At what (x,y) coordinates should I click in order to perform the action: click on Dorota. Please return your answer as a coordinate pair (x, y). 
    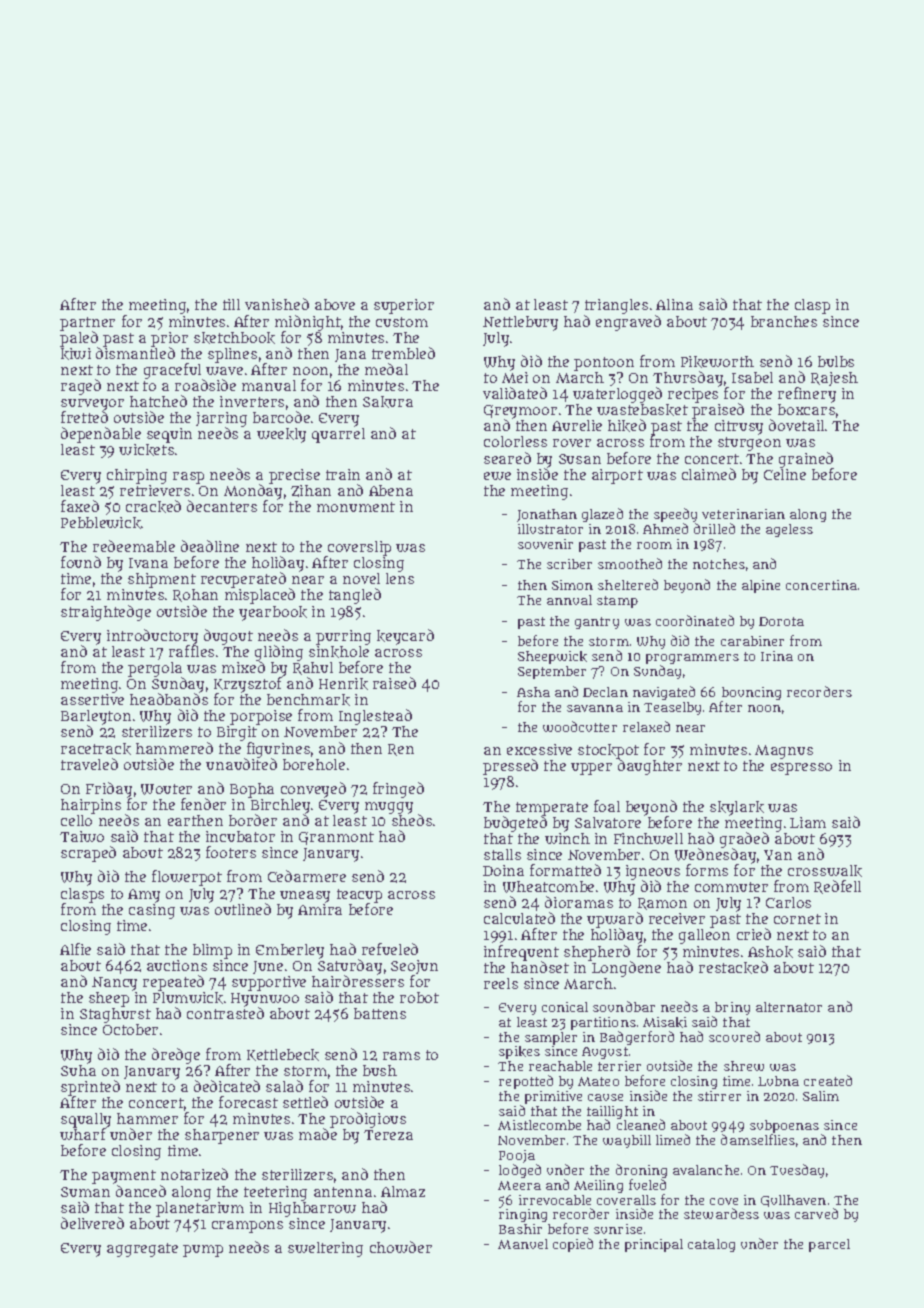
    Looking at the image, I should click on (781, 621).
